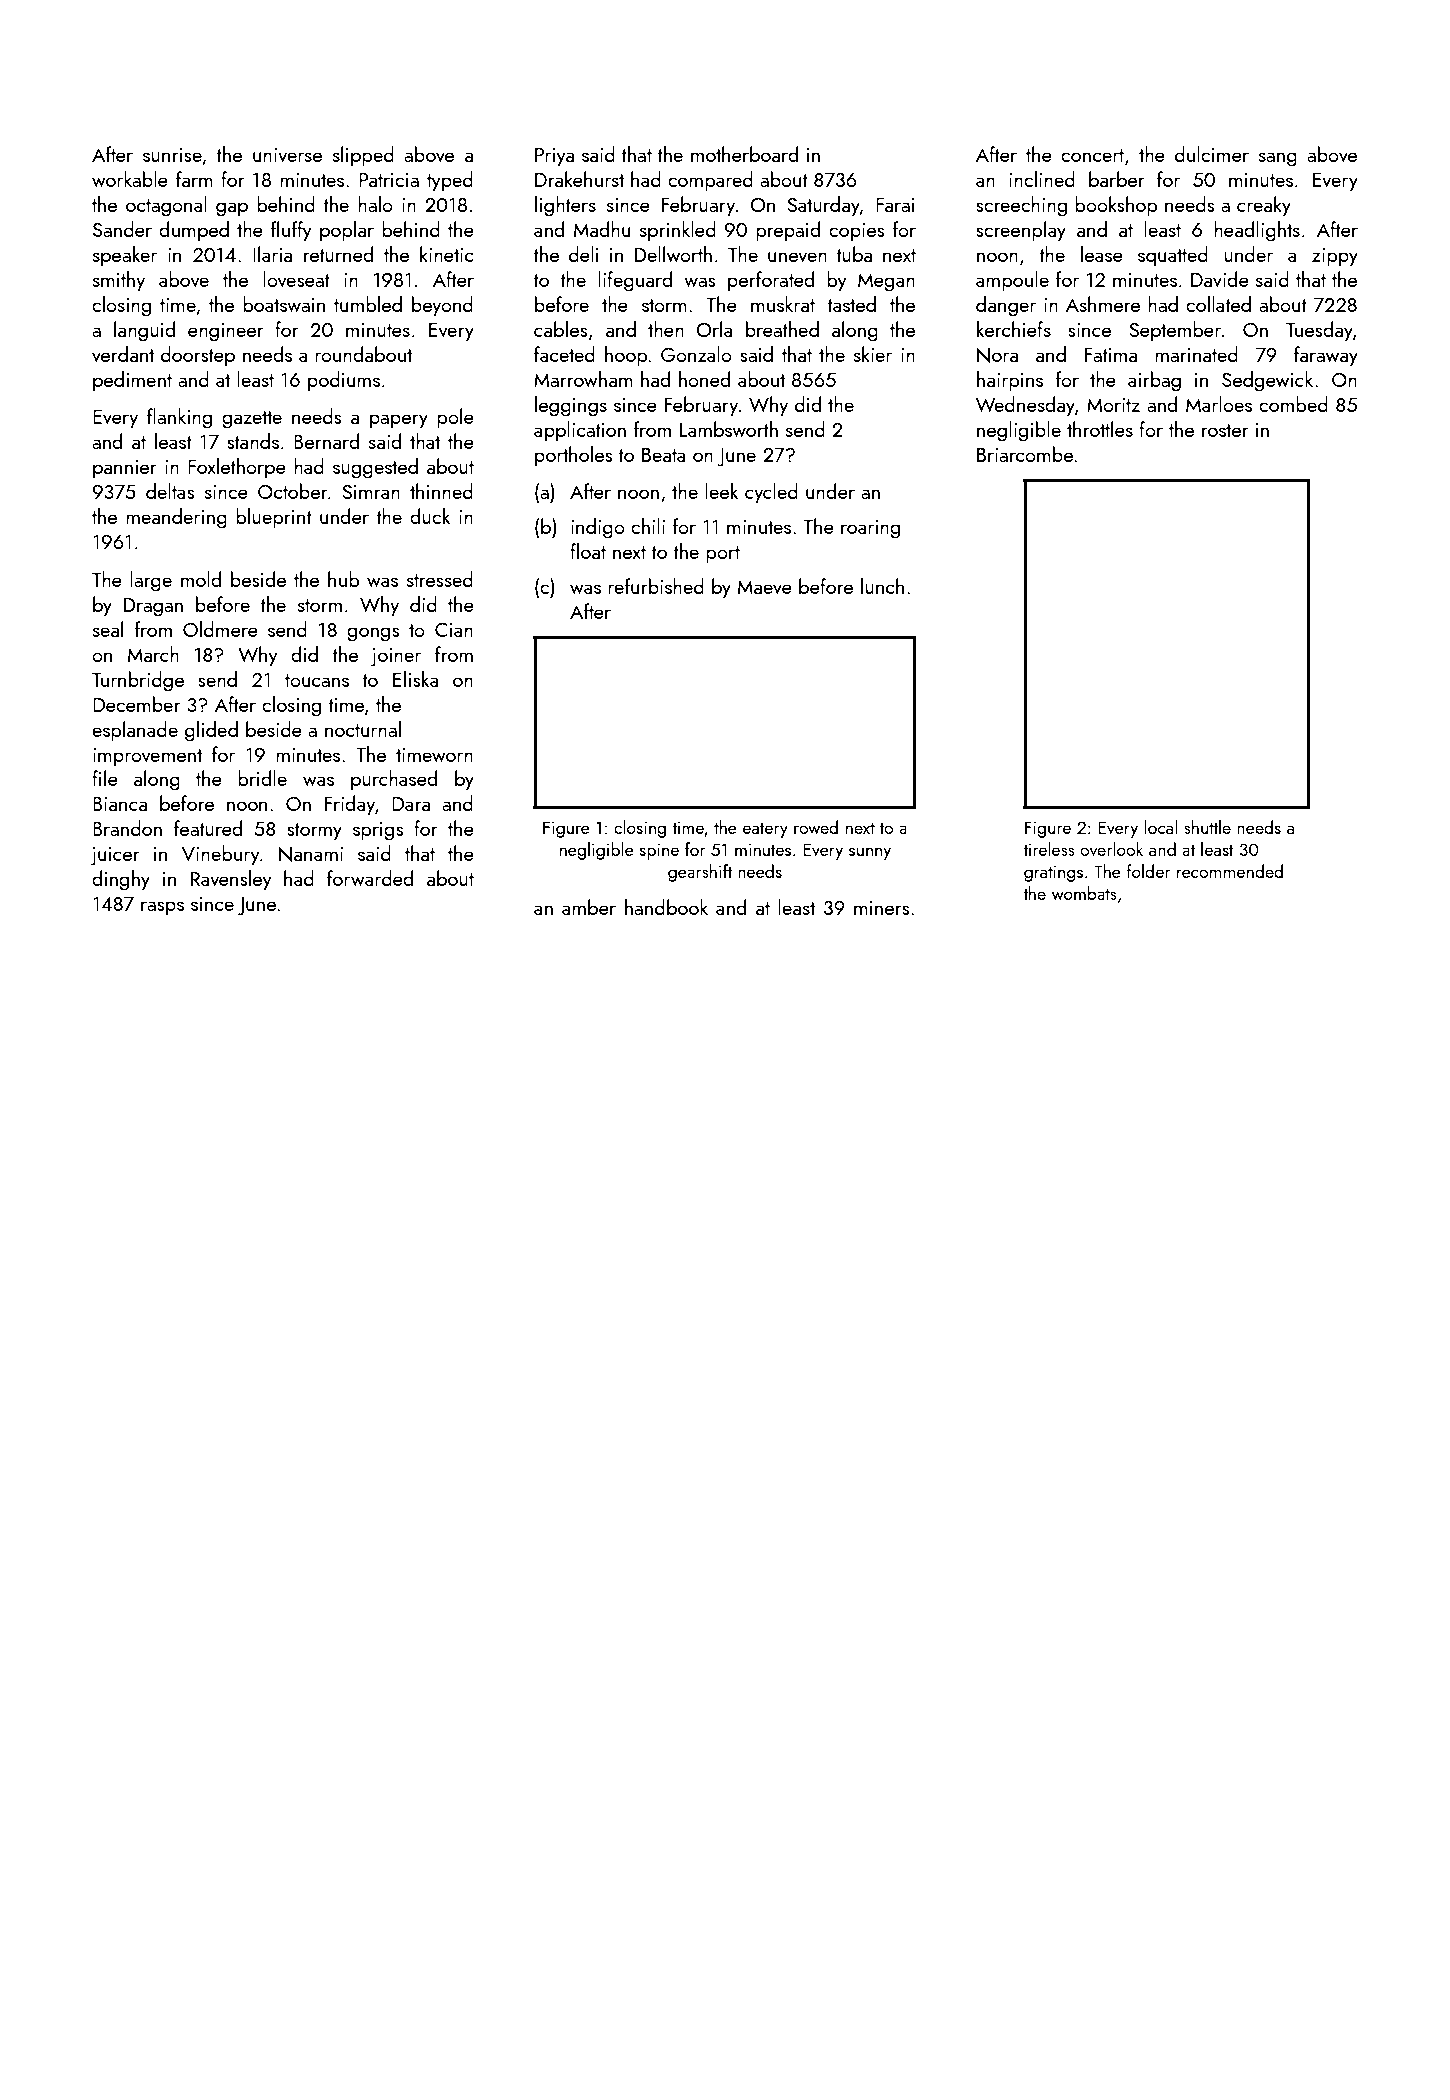  What do you see at coordinates (132, 381) in the page?
I see `pediment` at bounding box center [132, 381].
